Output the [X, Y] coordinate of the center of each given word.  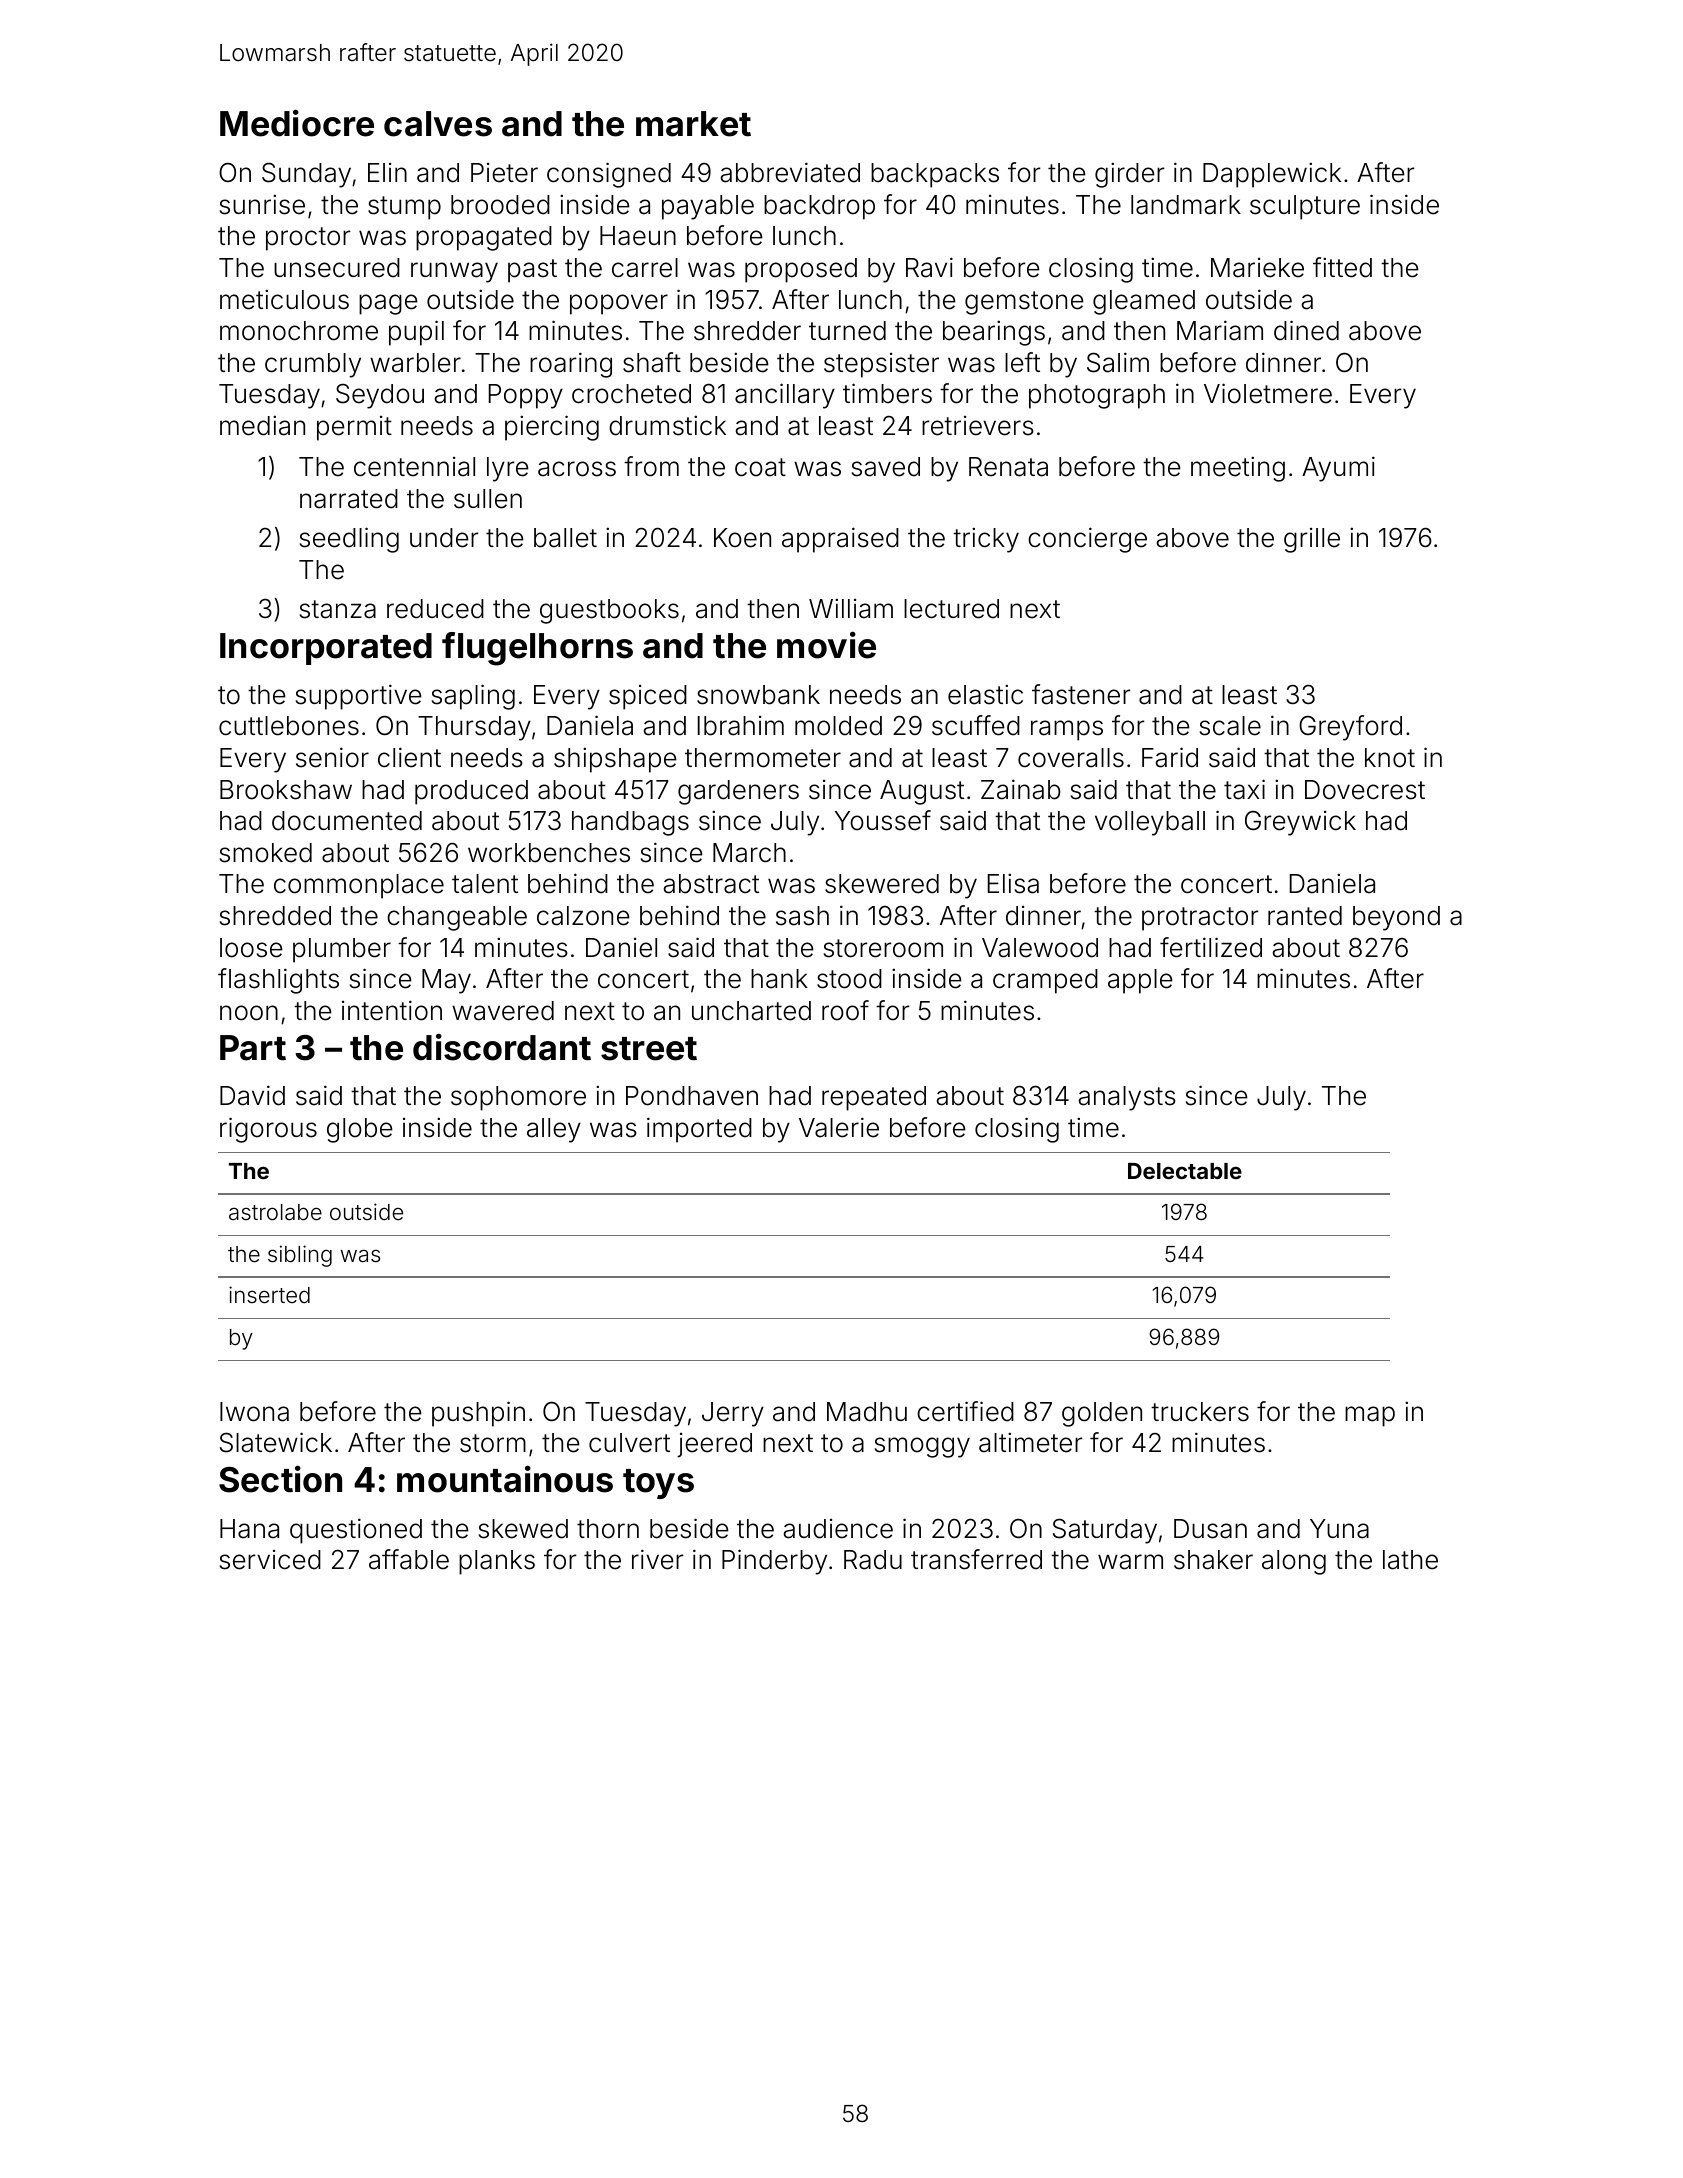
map [1370, 1416]
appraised [840, 540]
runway [454, 272]
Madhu [867, 1412]
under [444, 538]
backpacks [935, 175]
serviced [270, 1560]
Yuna [1339, 1529]
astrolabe [275, 1212]
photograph [1097, 396]
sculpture [1305, 207]
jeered [714, 1445]
